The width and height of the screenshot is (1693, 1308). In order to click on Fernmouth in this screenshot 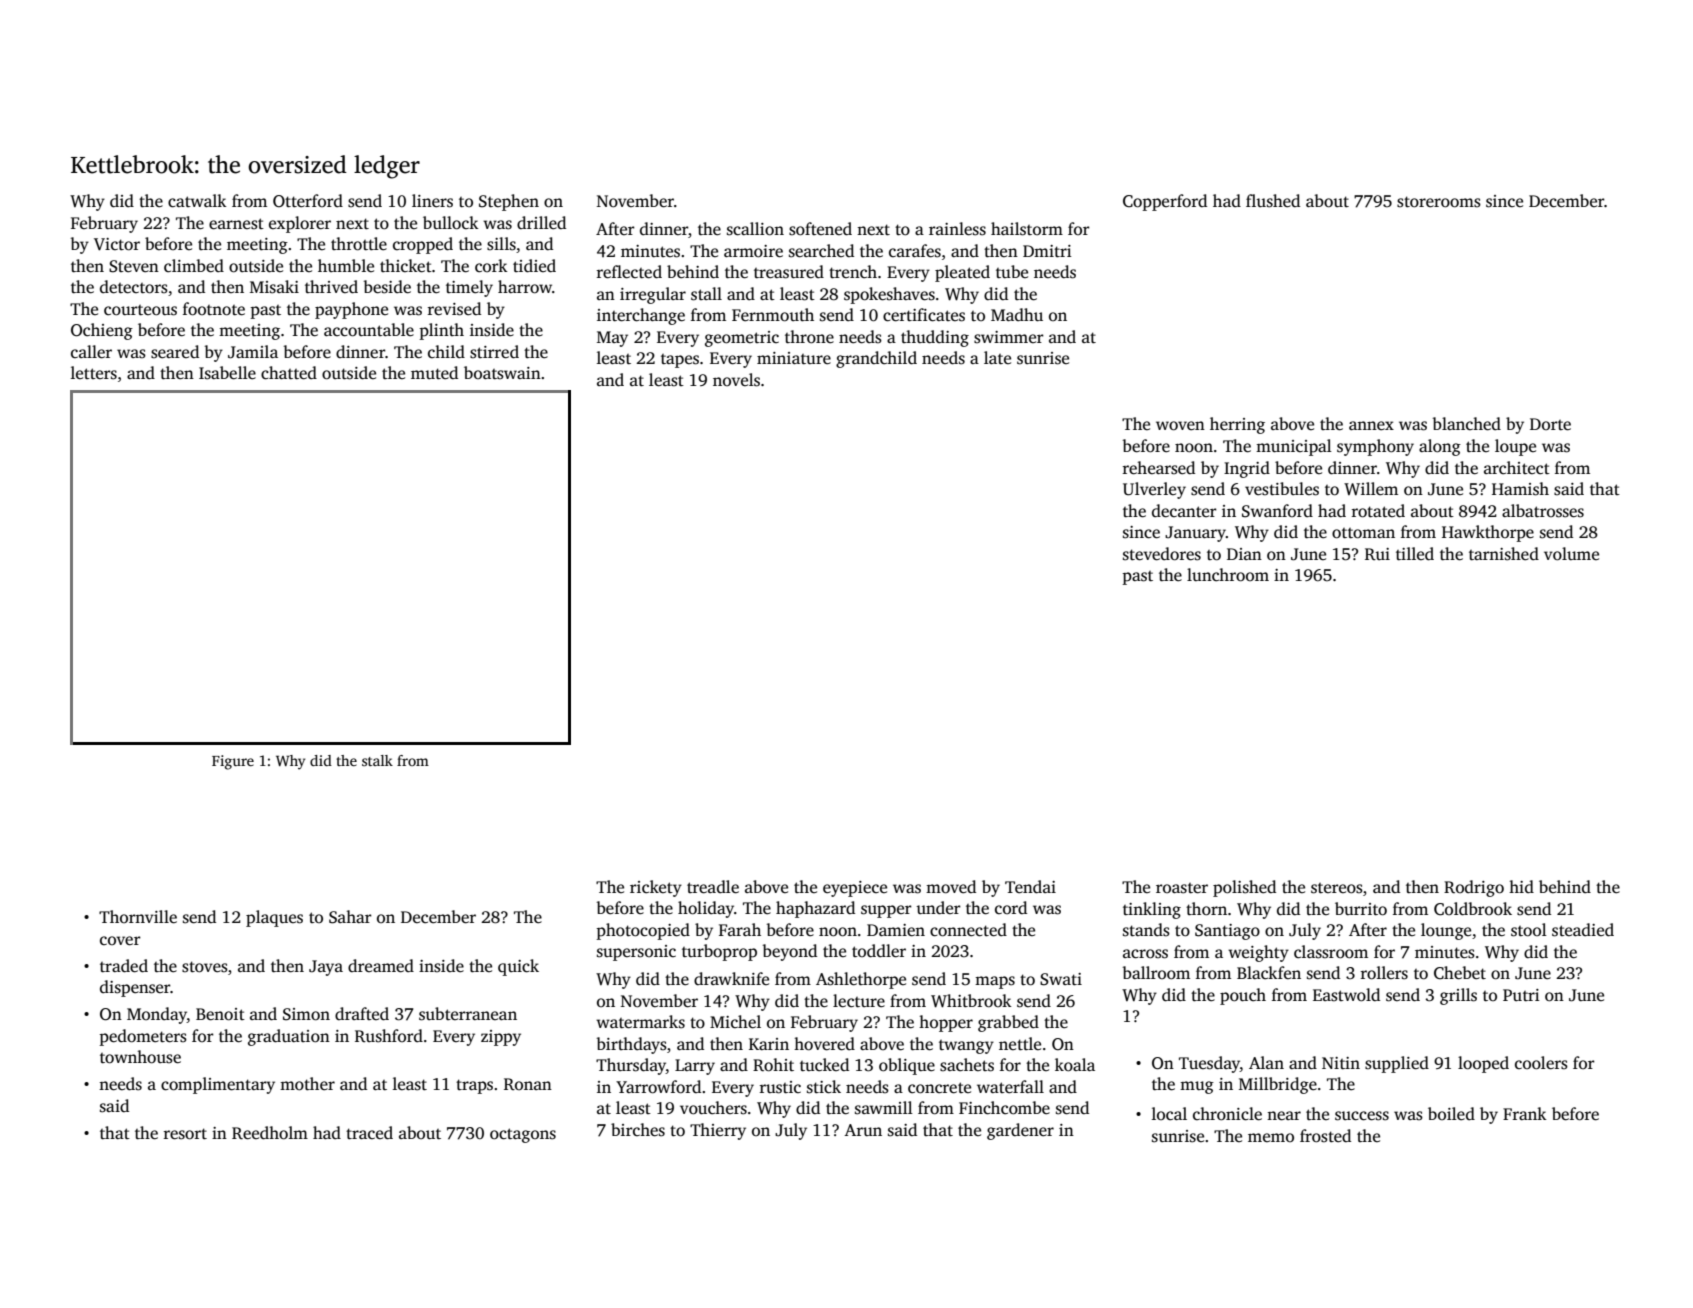, I will do `click(773, 315)`.
